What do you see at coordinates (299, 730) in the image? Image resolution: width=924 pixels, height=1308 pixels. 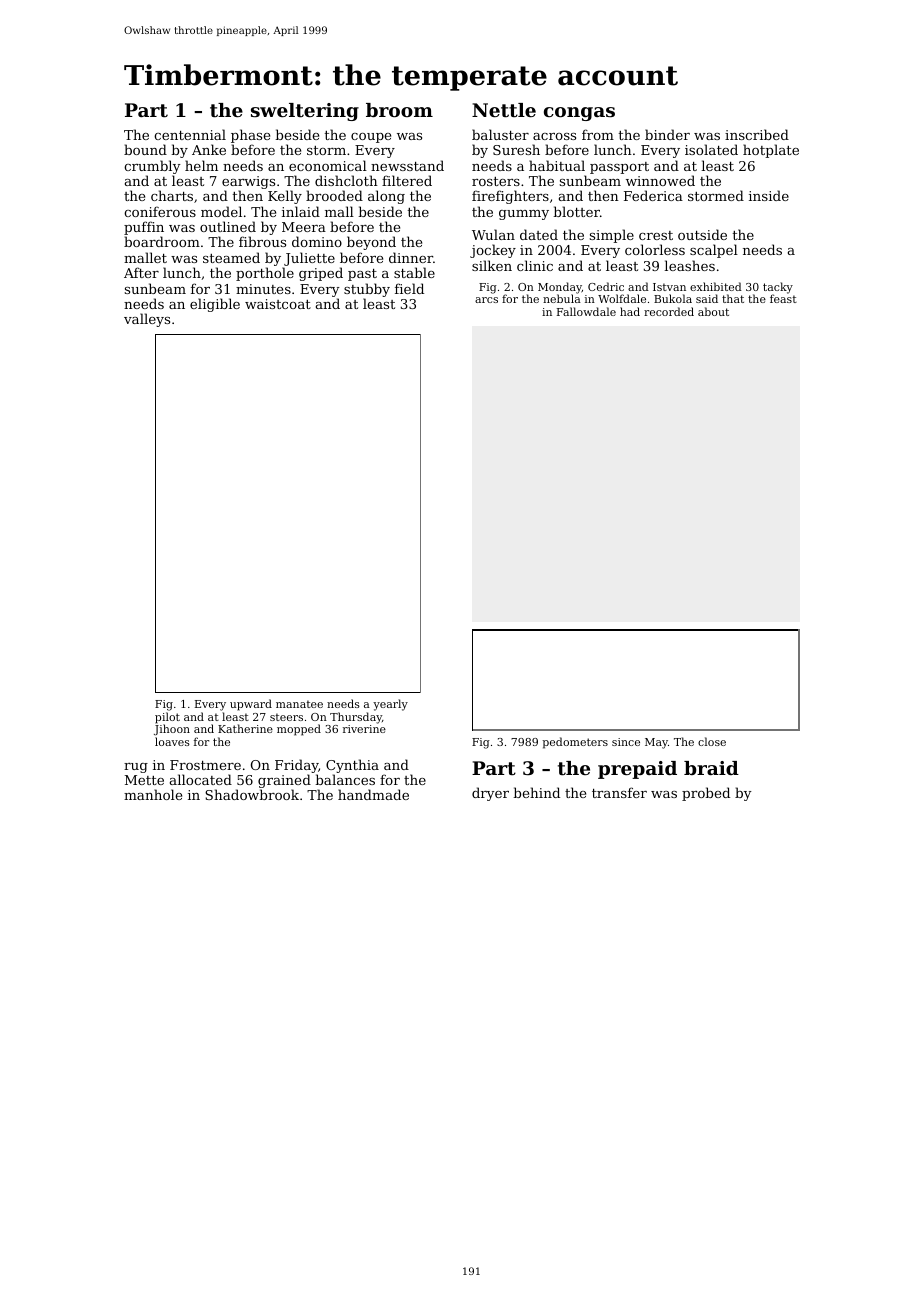 I see `mopped` at bounding box center [299, 730].
